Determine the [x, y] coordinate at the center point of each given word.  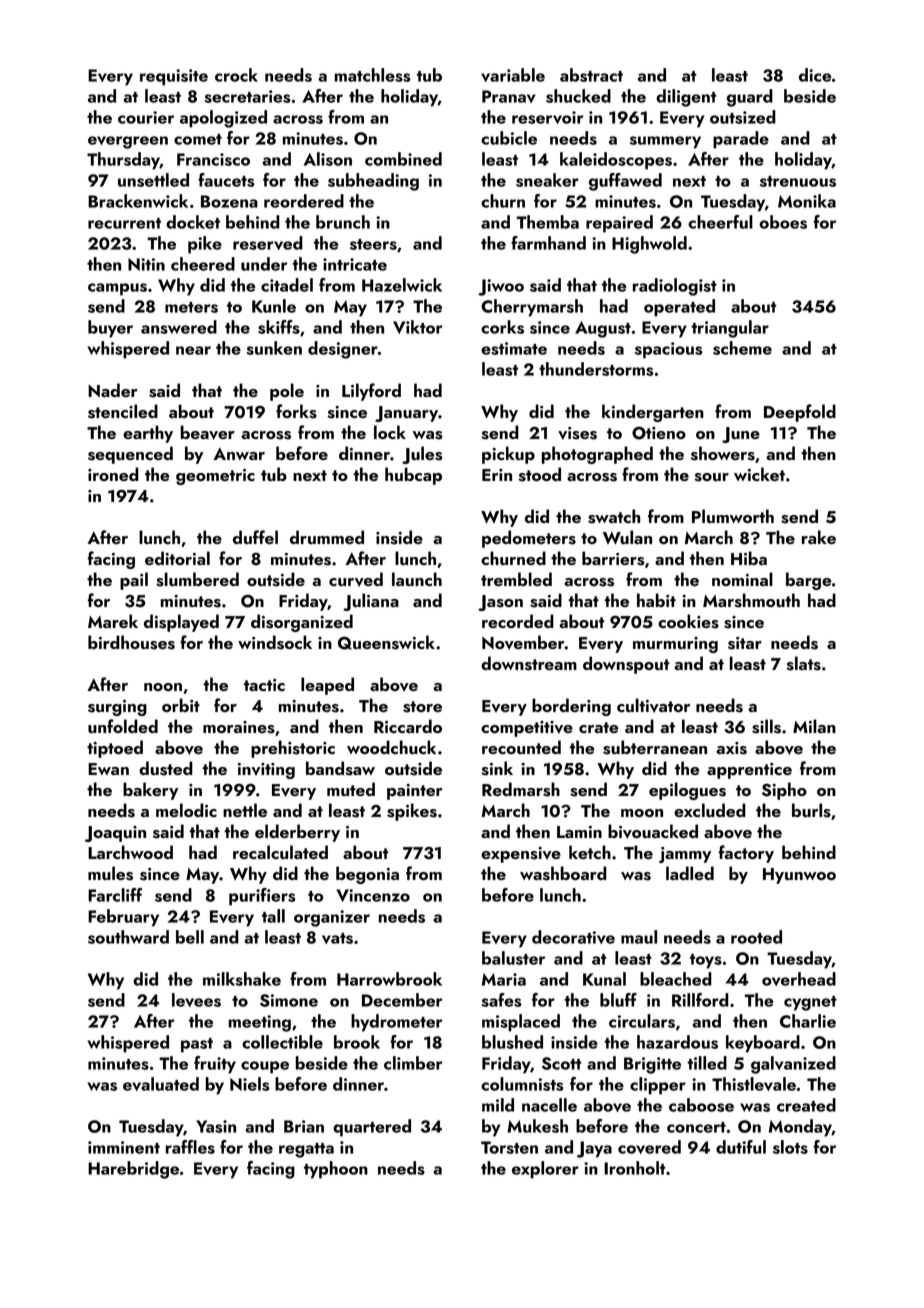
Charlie [808, 1021]
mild [498, 1105]
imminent [124, 1147]
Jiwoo [501, 287]
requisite [174, 77]
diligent [686, 98]
